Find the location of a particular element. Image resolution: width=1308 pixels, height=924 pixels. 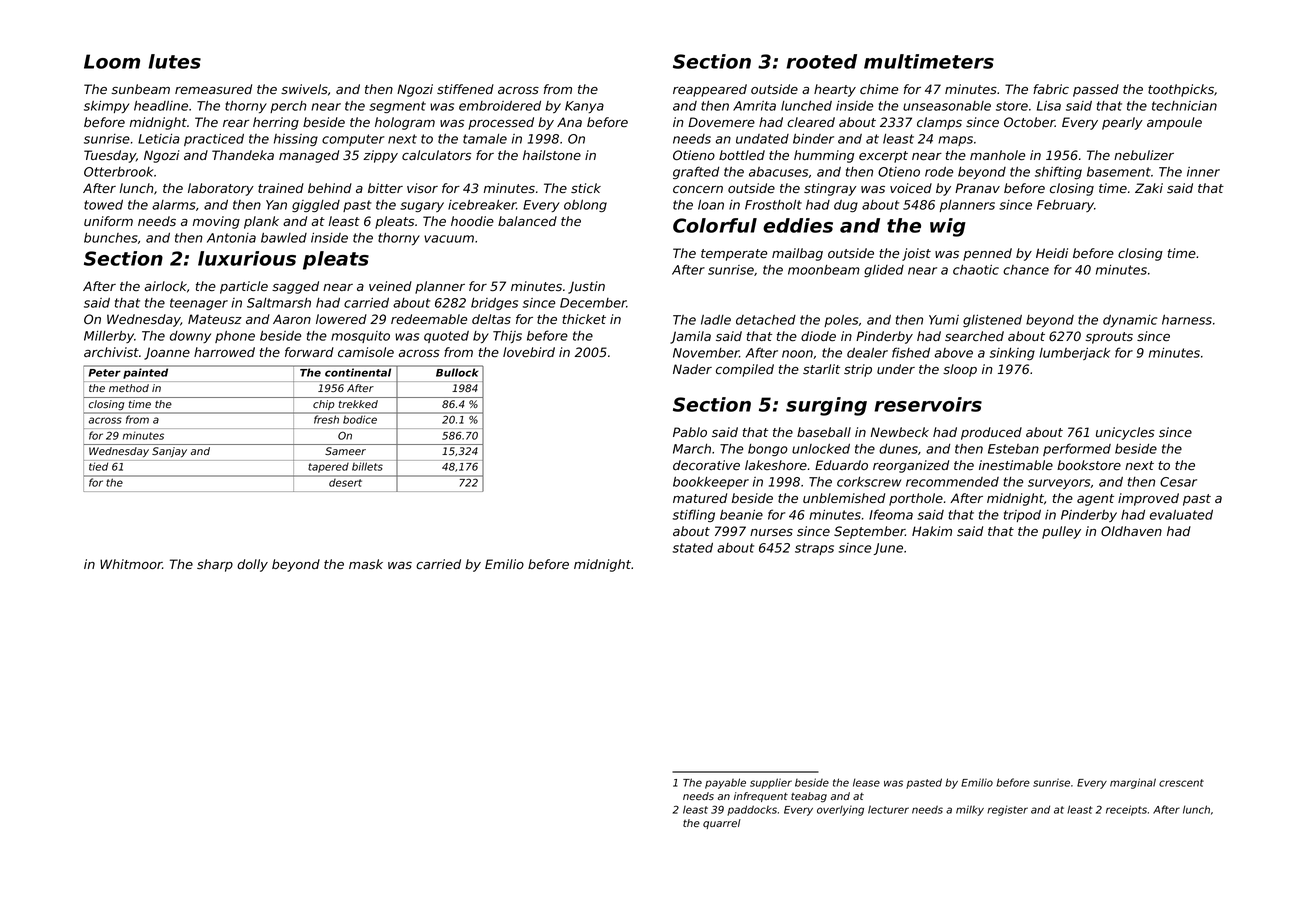

harness is located at coordinates (1187, 320).
